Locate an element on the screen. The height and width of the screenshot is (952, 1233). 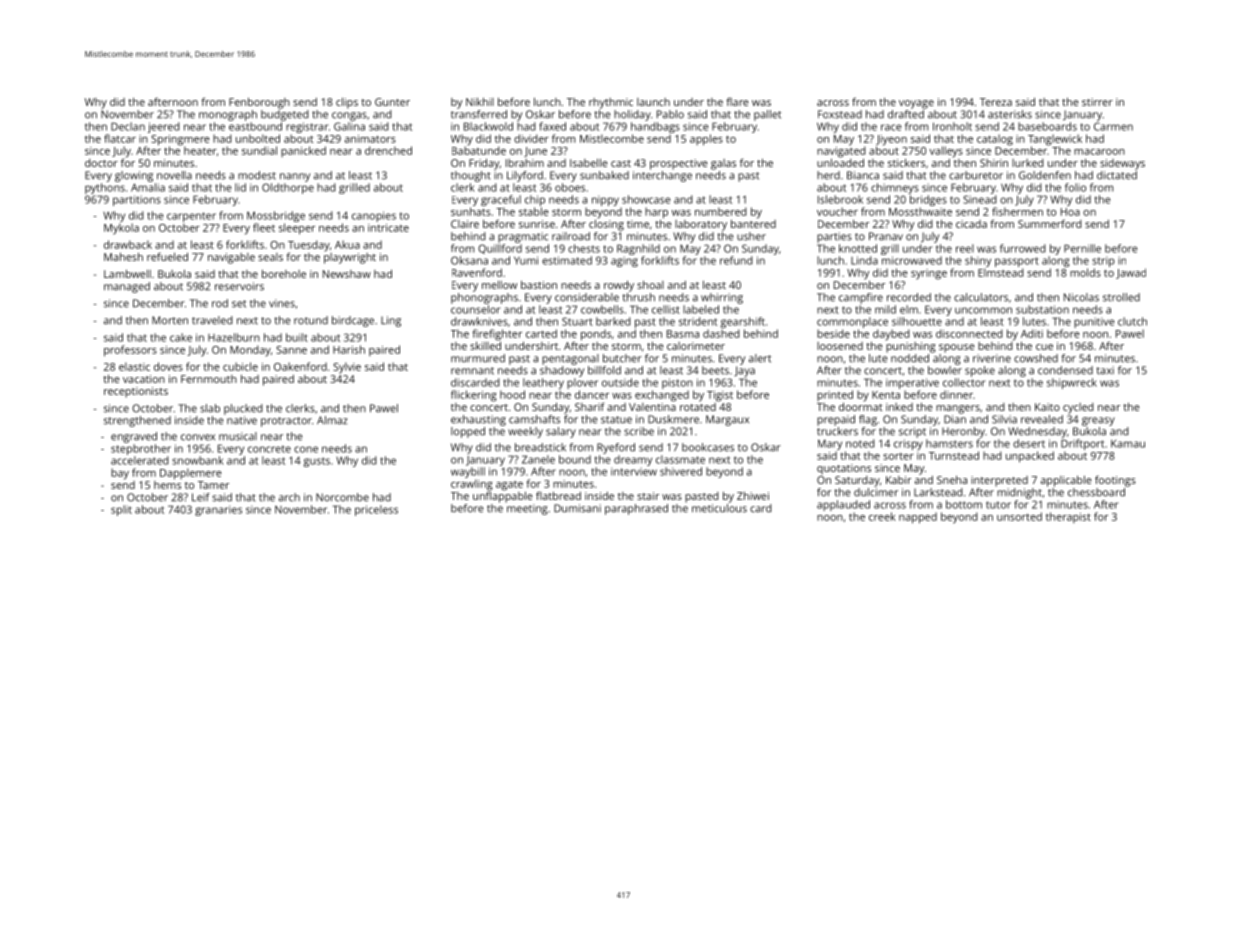
receptionists is located at coordinates (136, 392).
